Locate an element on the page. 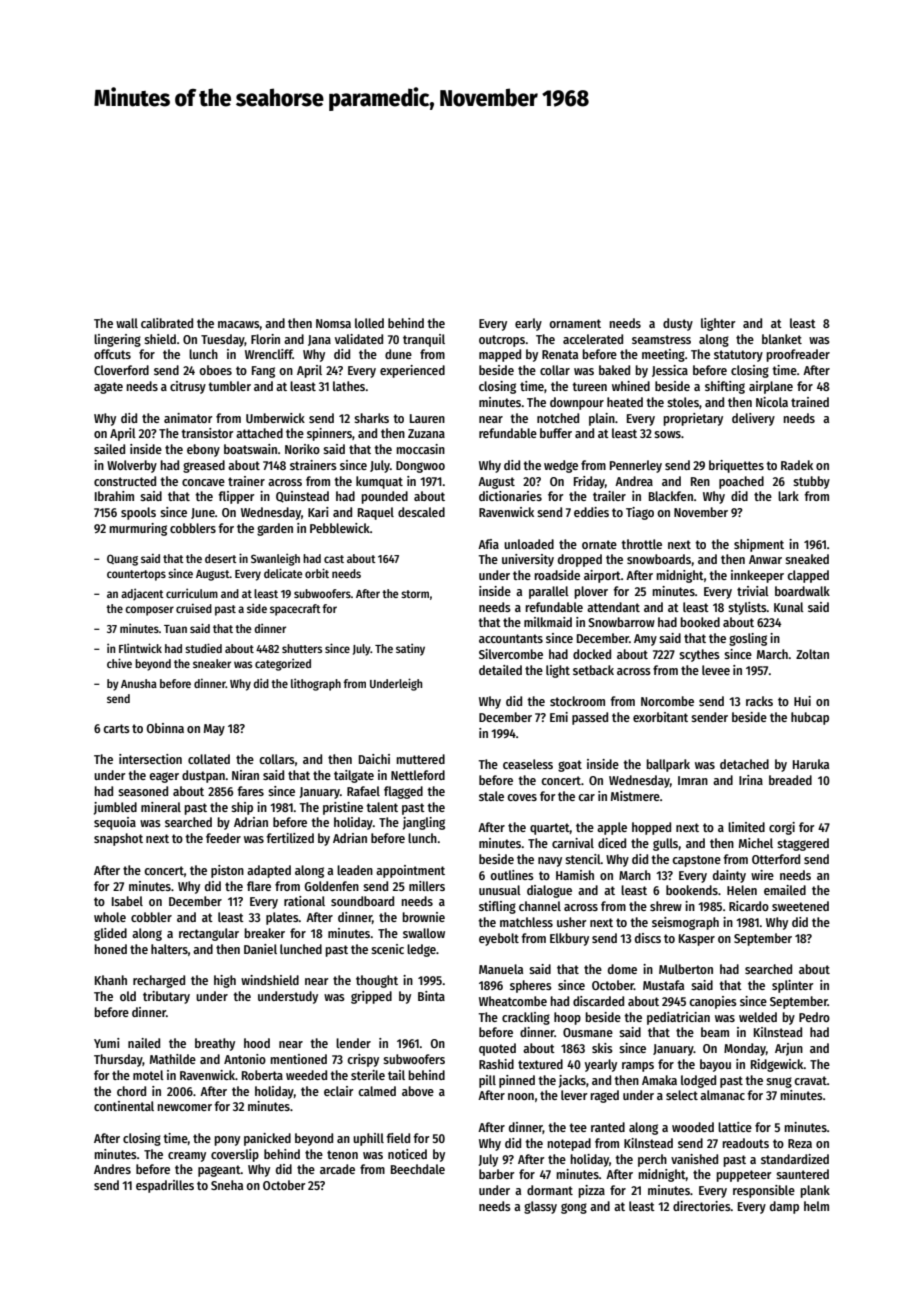  delivery is located at coordinates (753, 419).
